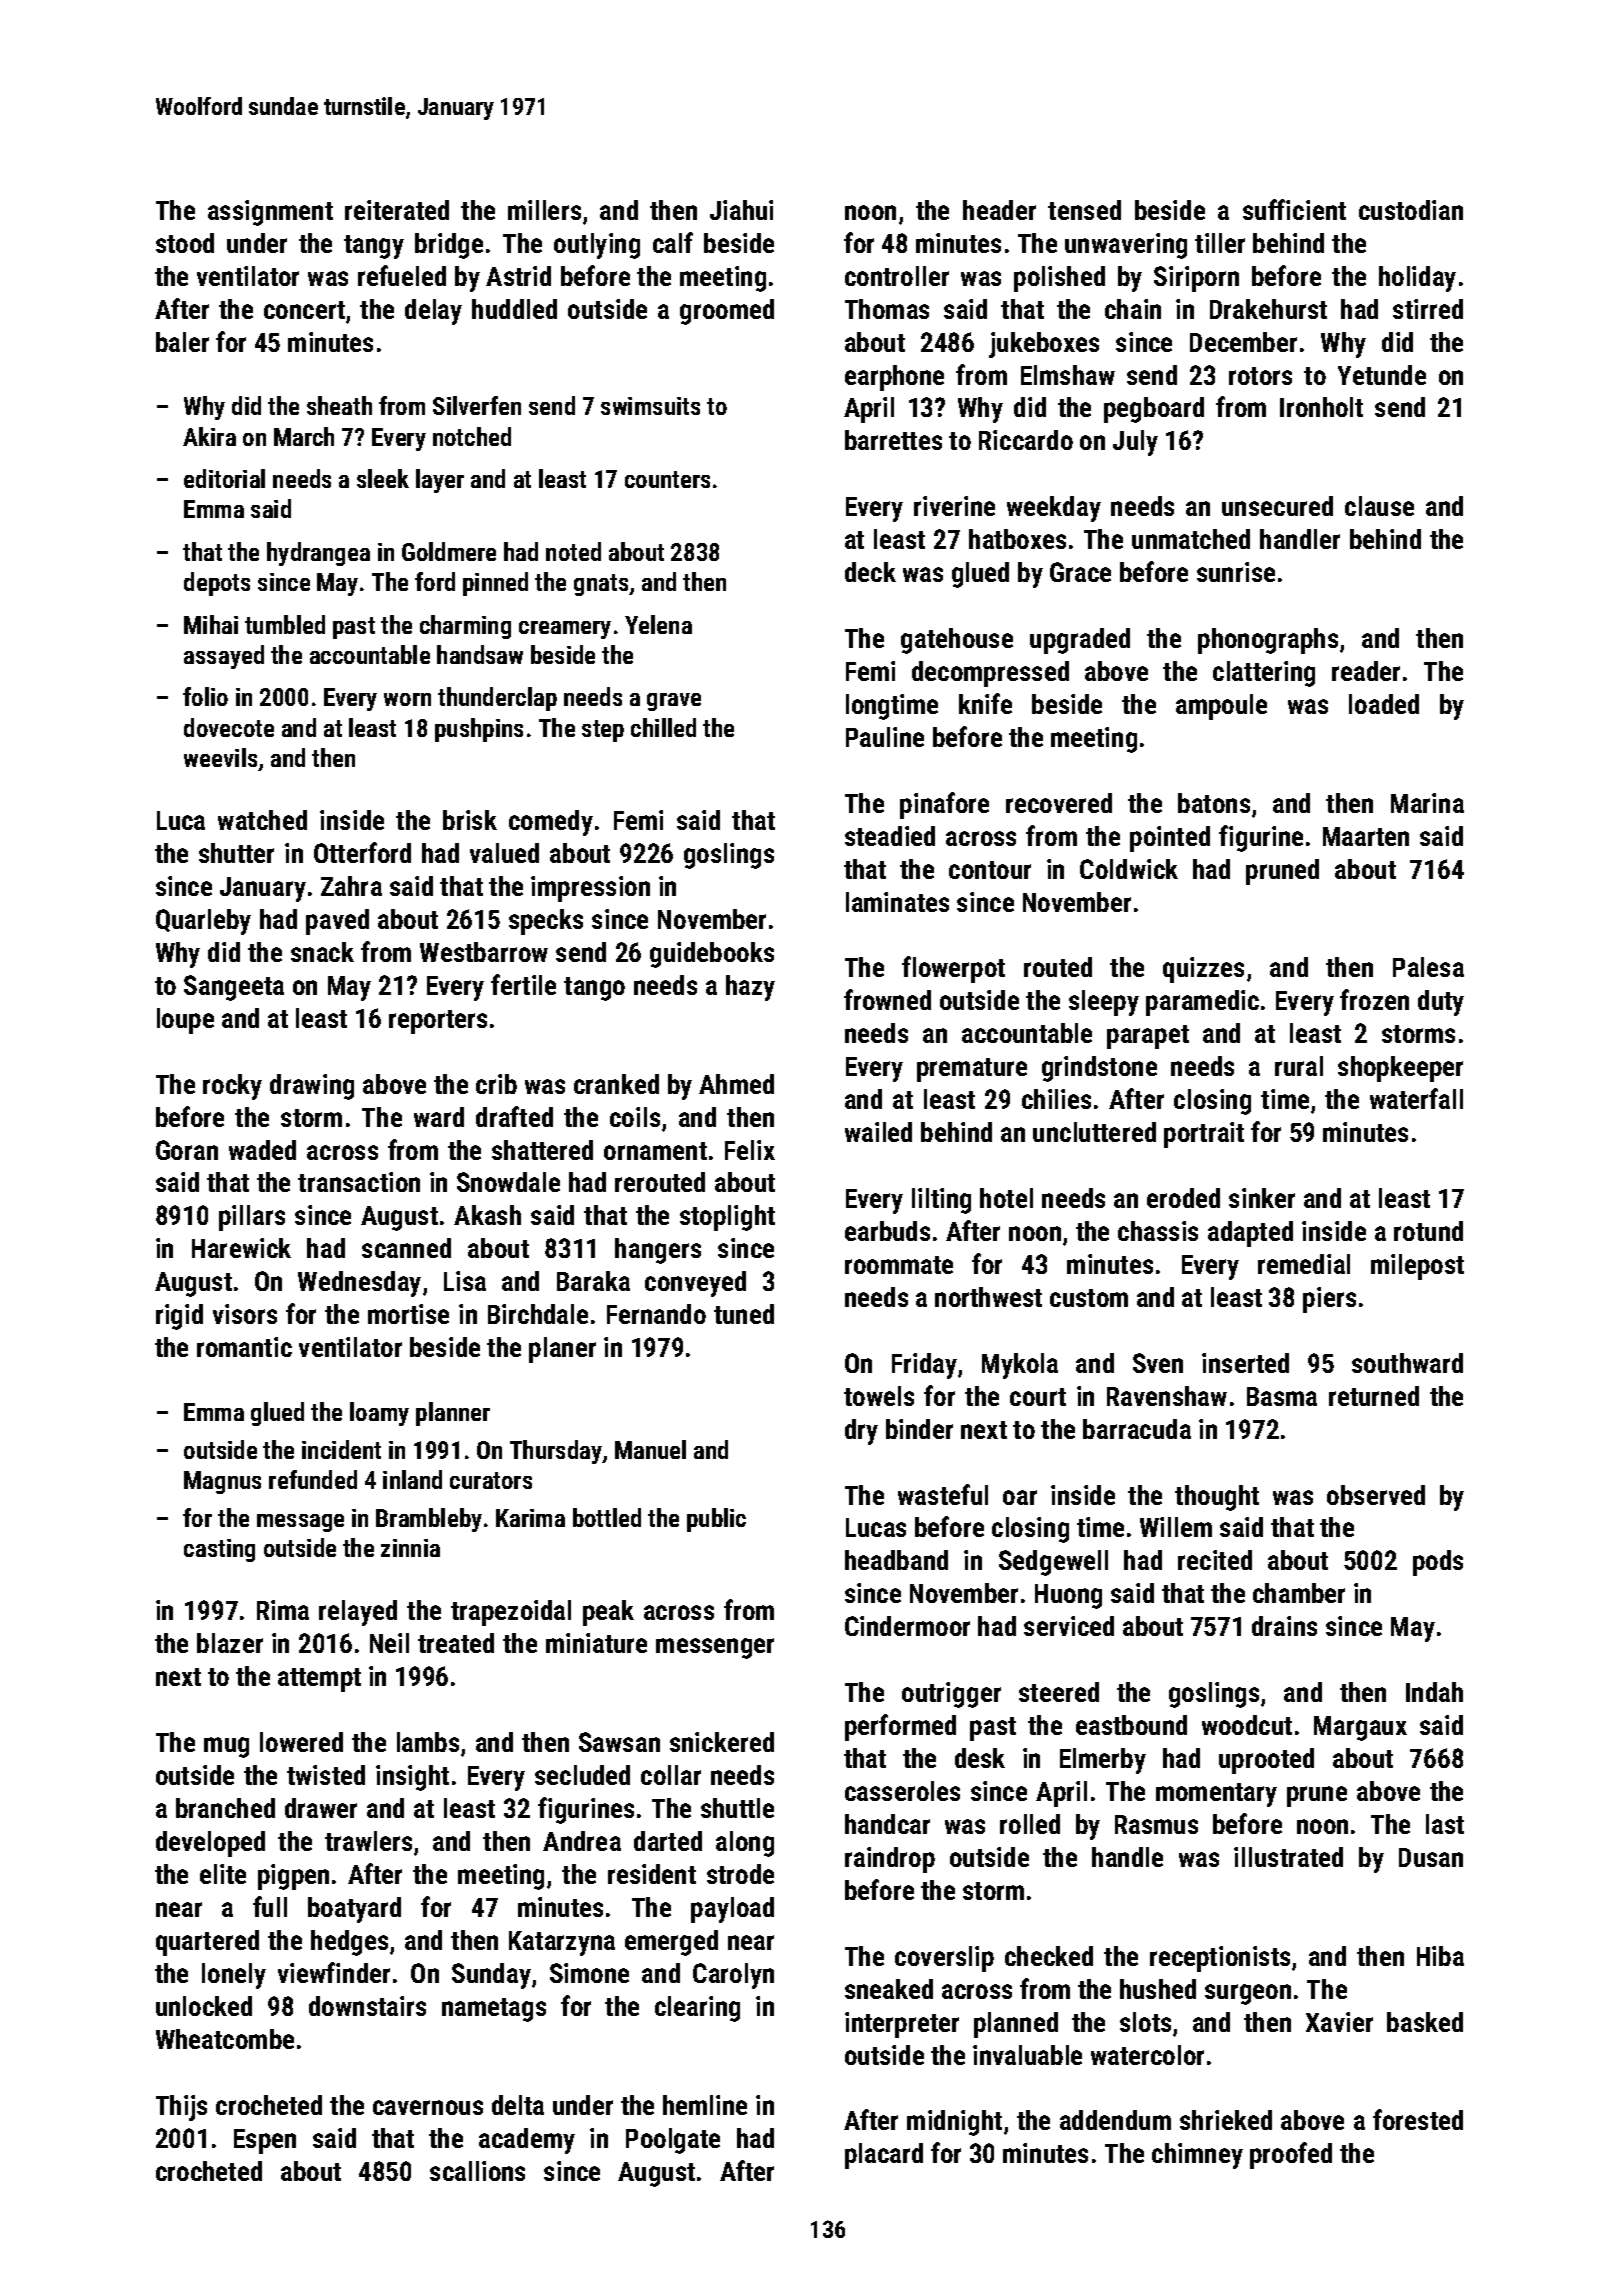  I want to click on crib, so click(496, 1084).
